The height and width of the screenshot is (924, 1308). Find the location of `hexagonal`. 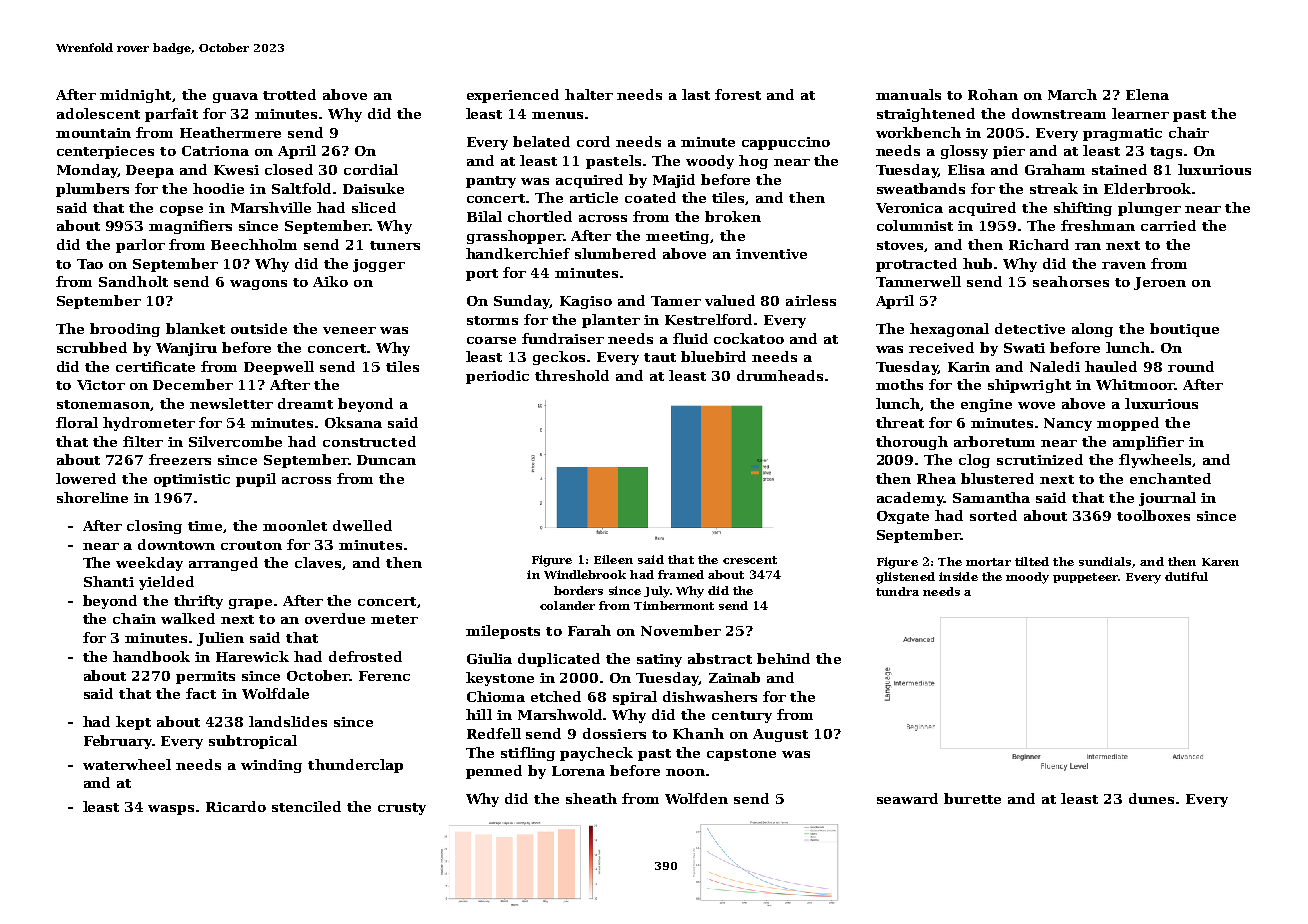

hexagonal is located at coordinates (949, 330).
